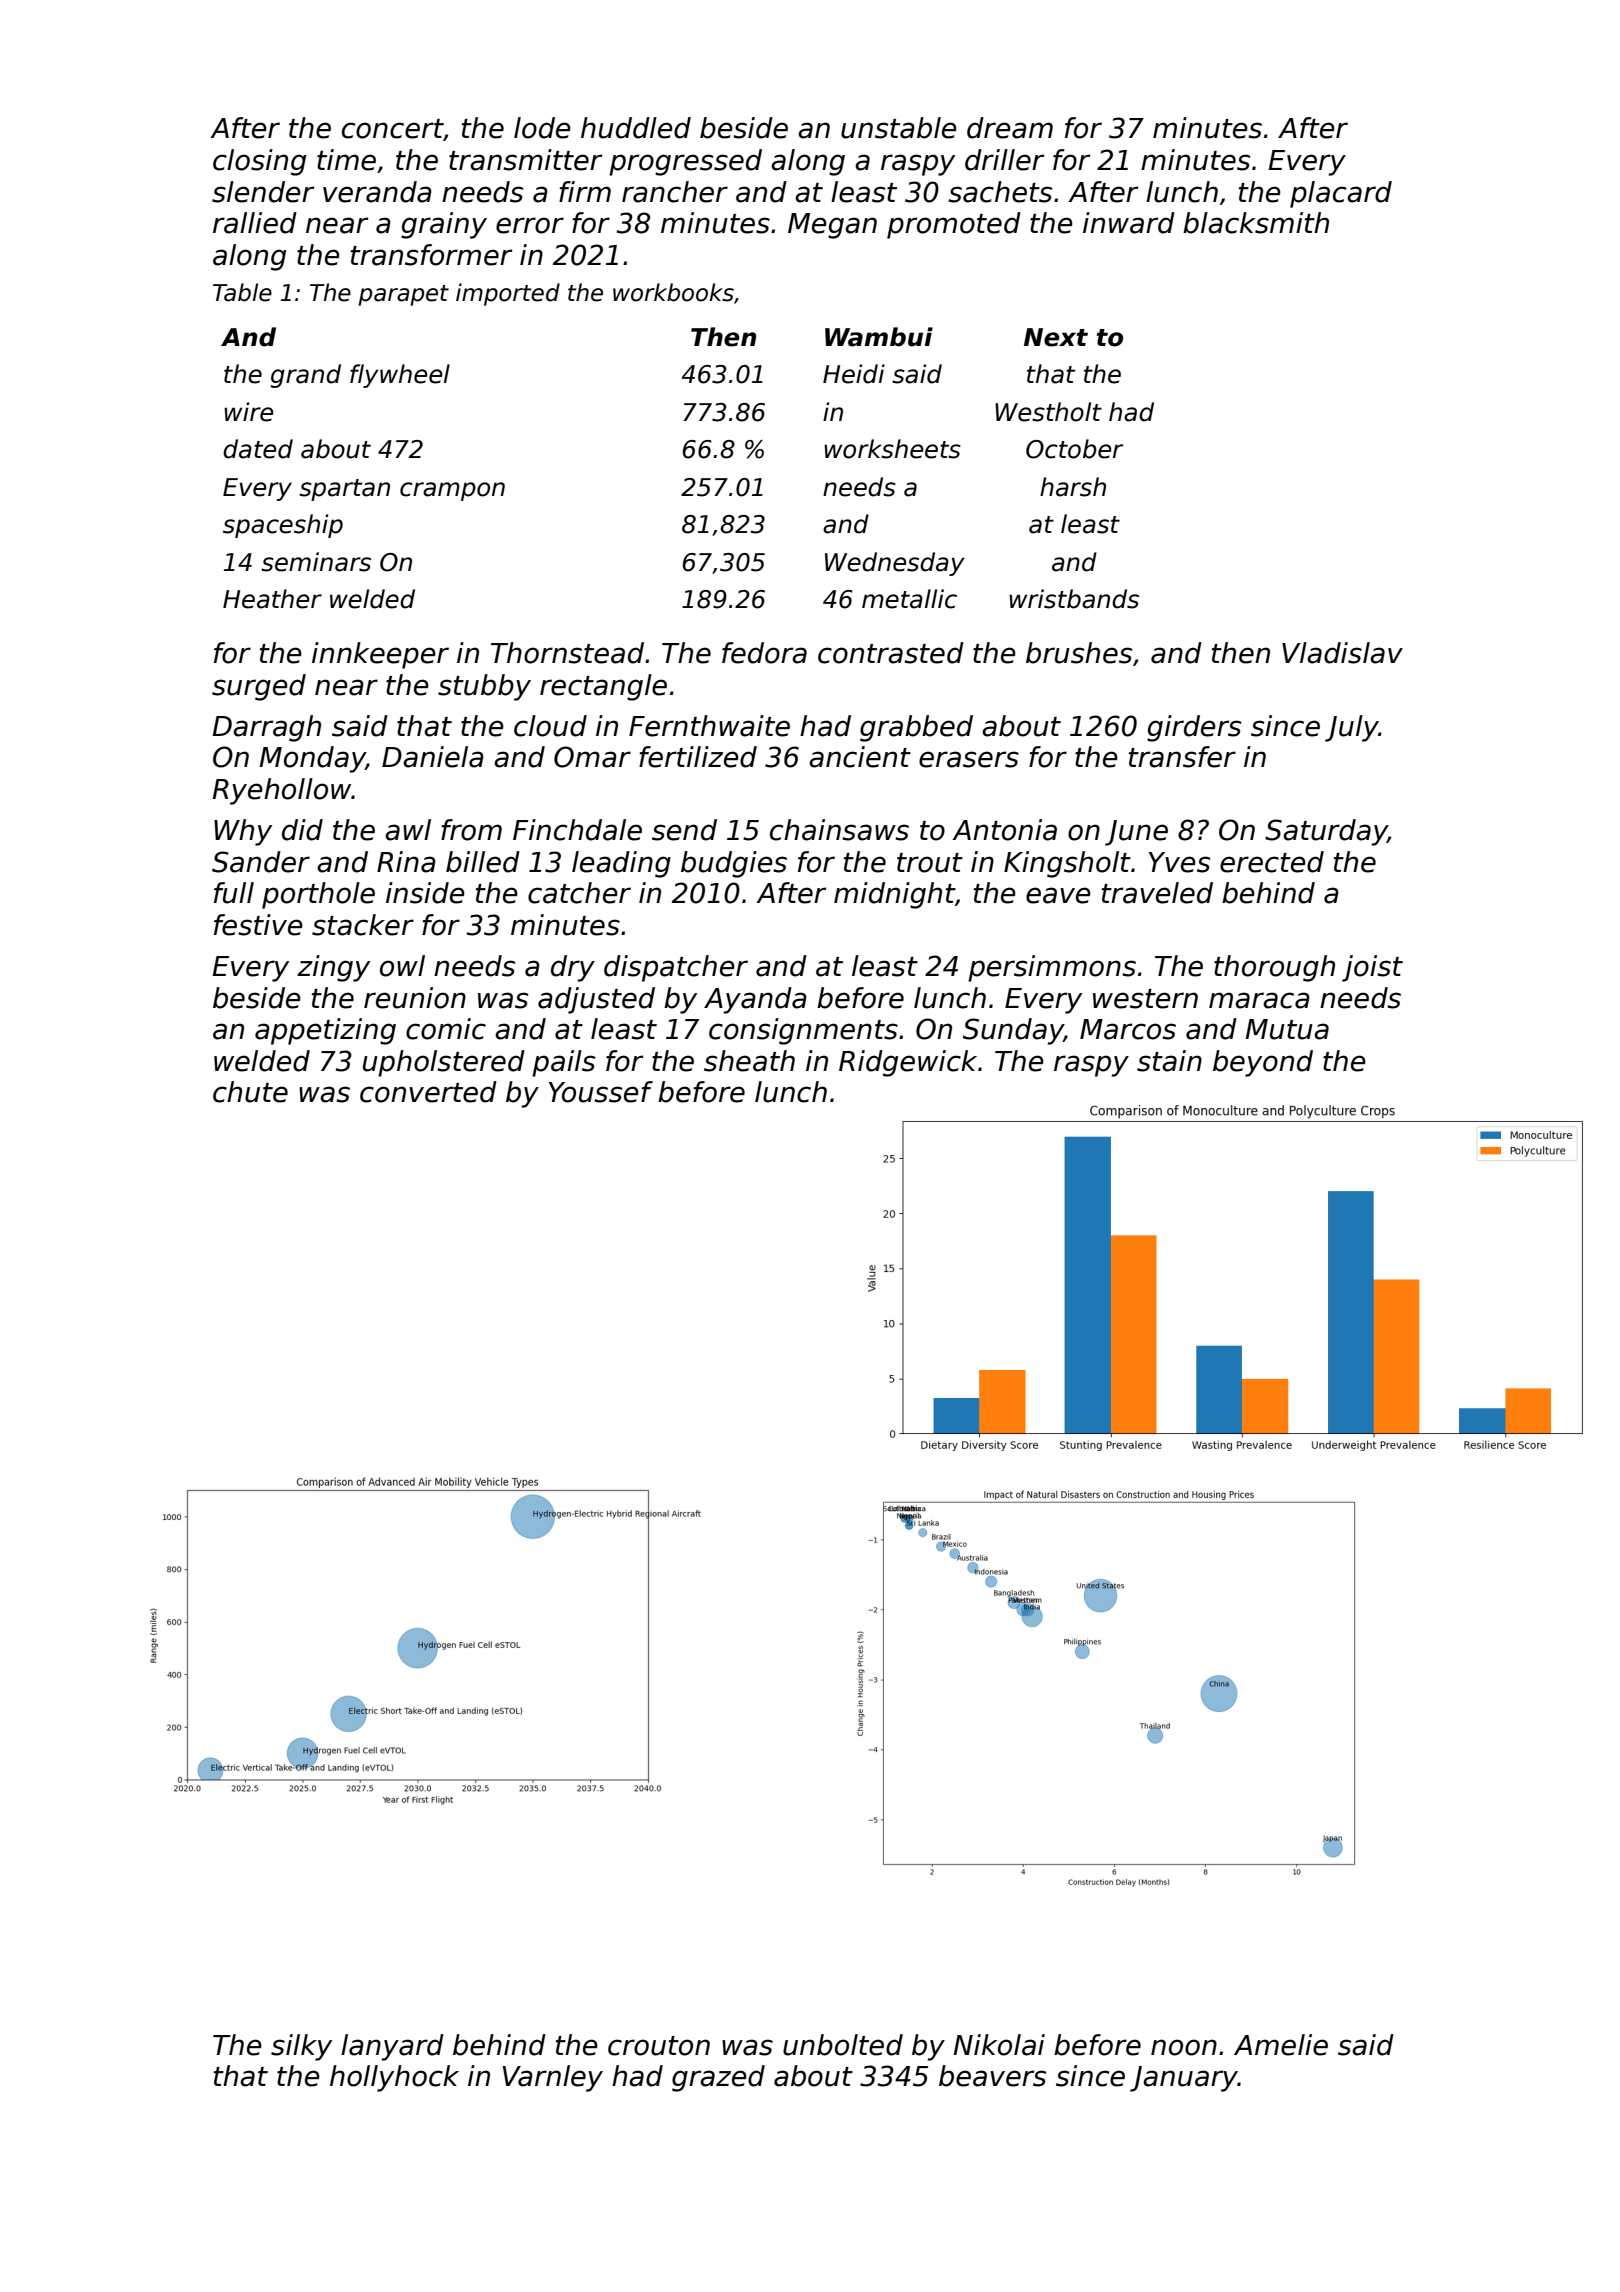  What do you see at coordinates (843, 2045) in the screenshot?
I see `unbolted` at bounding box center [843, 2045].
